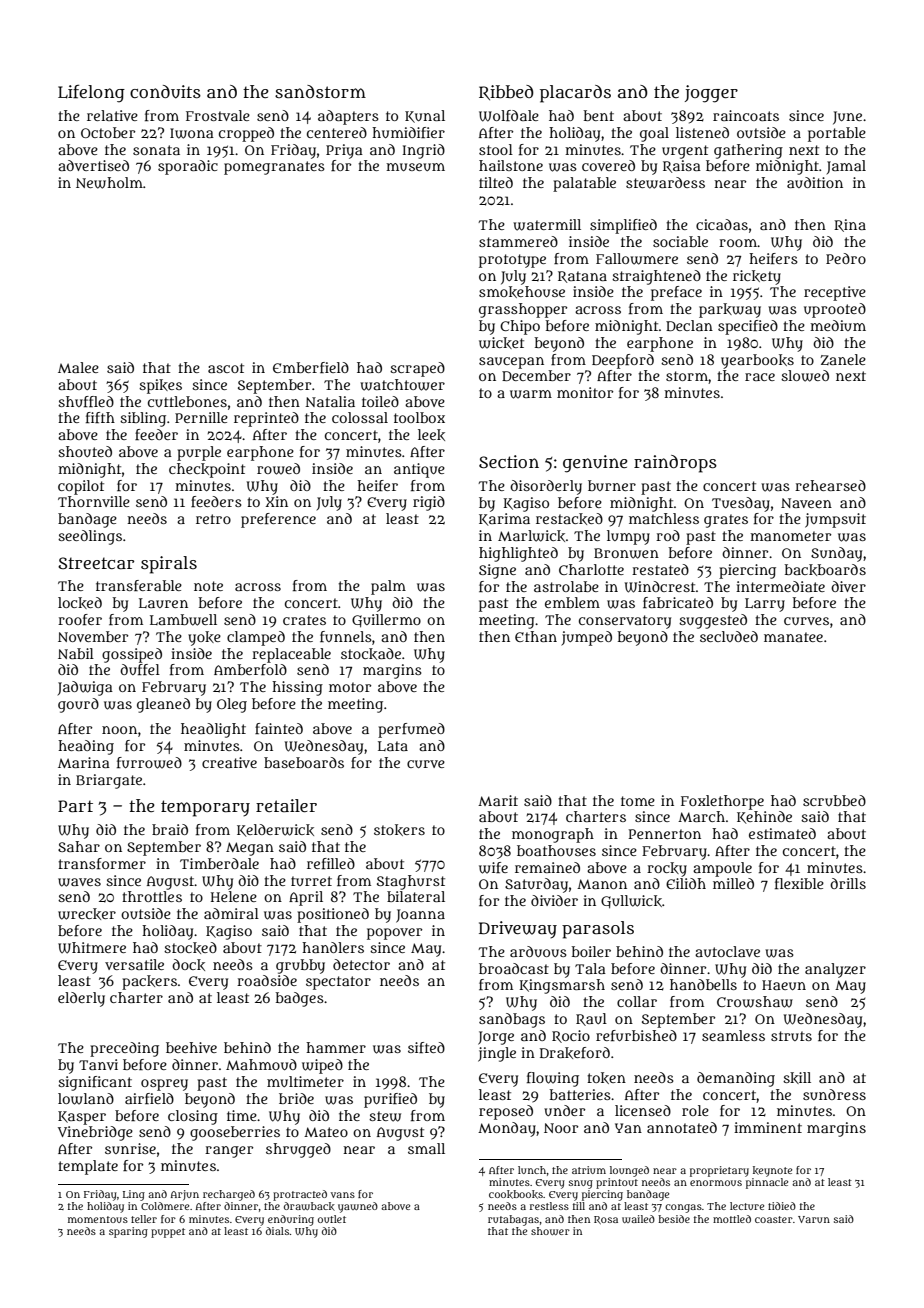 This screenshot has height=1308, width=924. Describe the element at coordinates (518, 554) in the screenshot. I see `highlighted` at that location.
